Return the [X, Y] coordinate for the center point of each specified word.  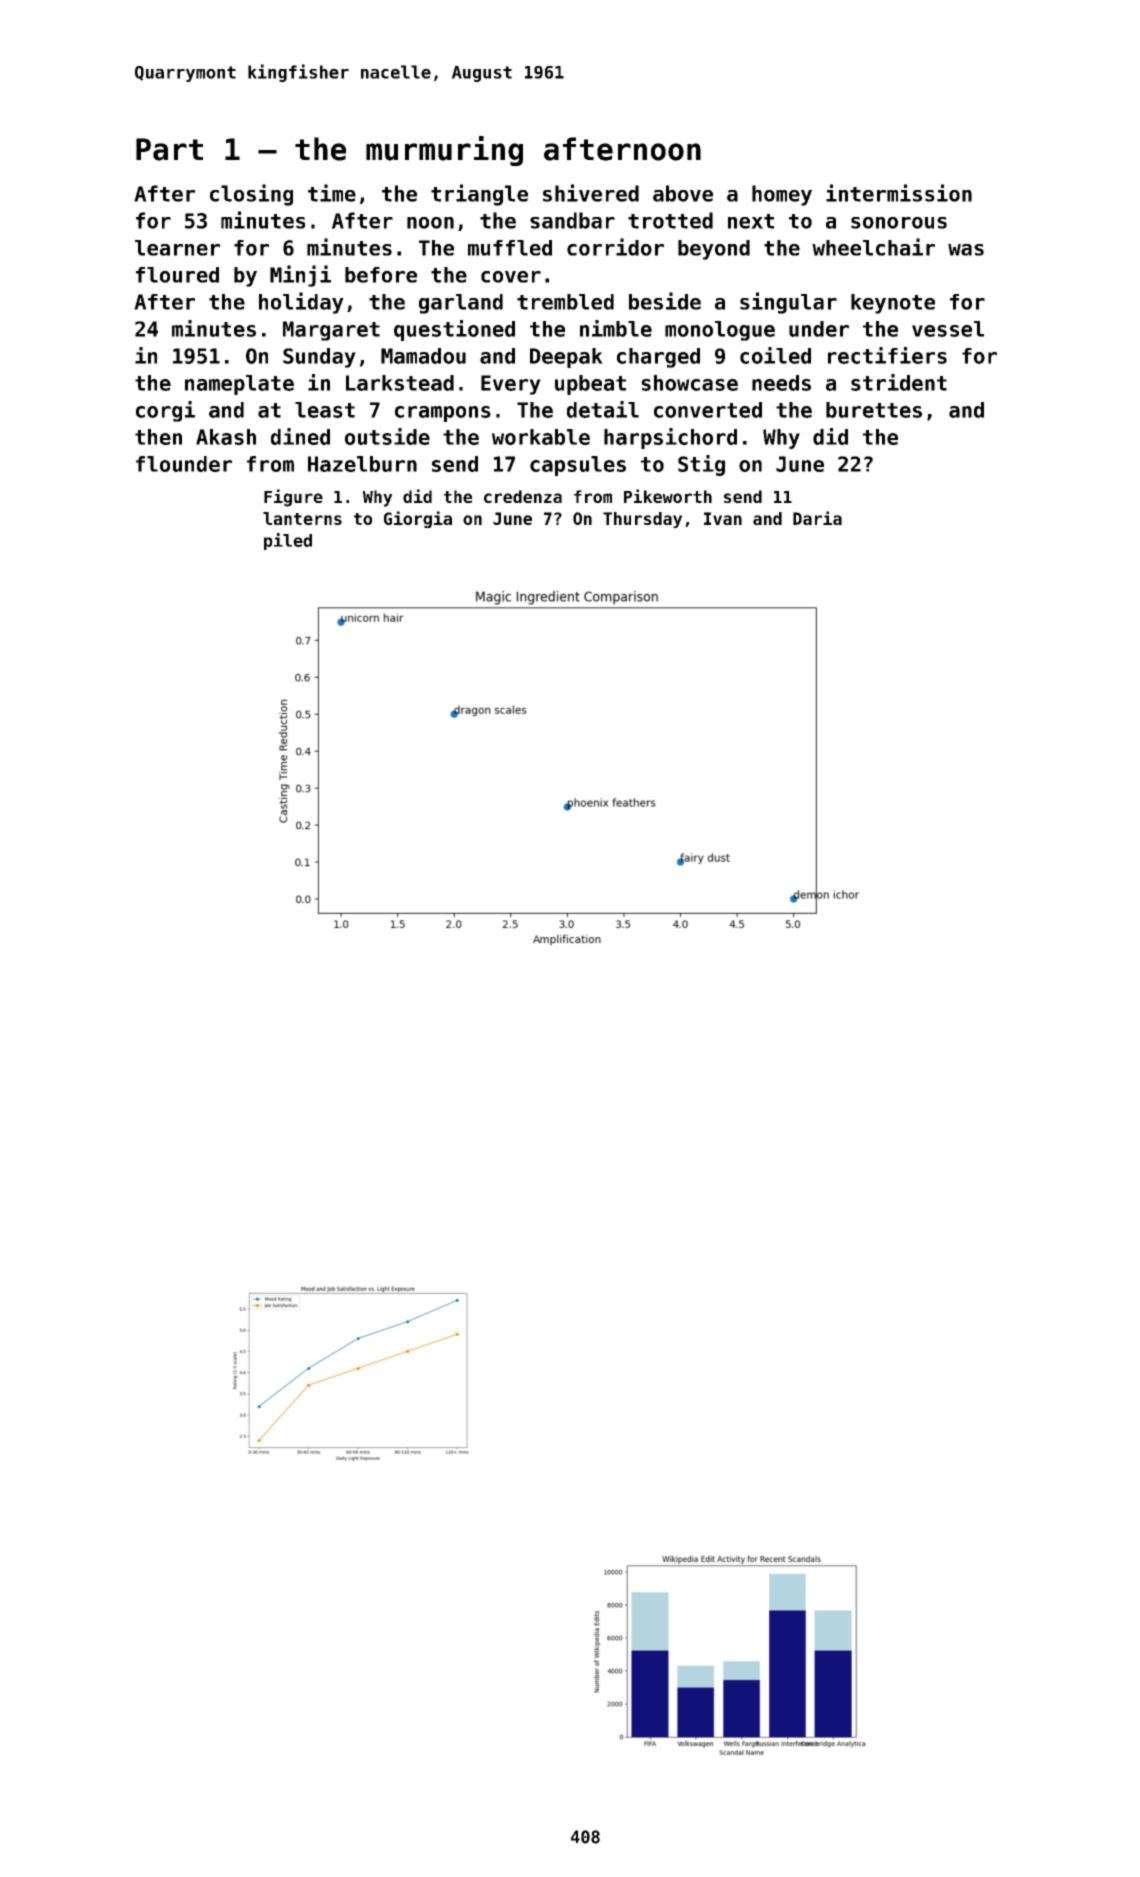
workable [541, 437]
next [751, 221]
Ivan [723, 518]
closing [251, 195]
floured [177, 275]
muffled [510, 248]
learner [177, 248]
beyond [714, 250]
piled [288, 541]
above [683, 193]
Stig [701, 465]
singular [788, 303]
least [325, 410]
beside [665, 301]
